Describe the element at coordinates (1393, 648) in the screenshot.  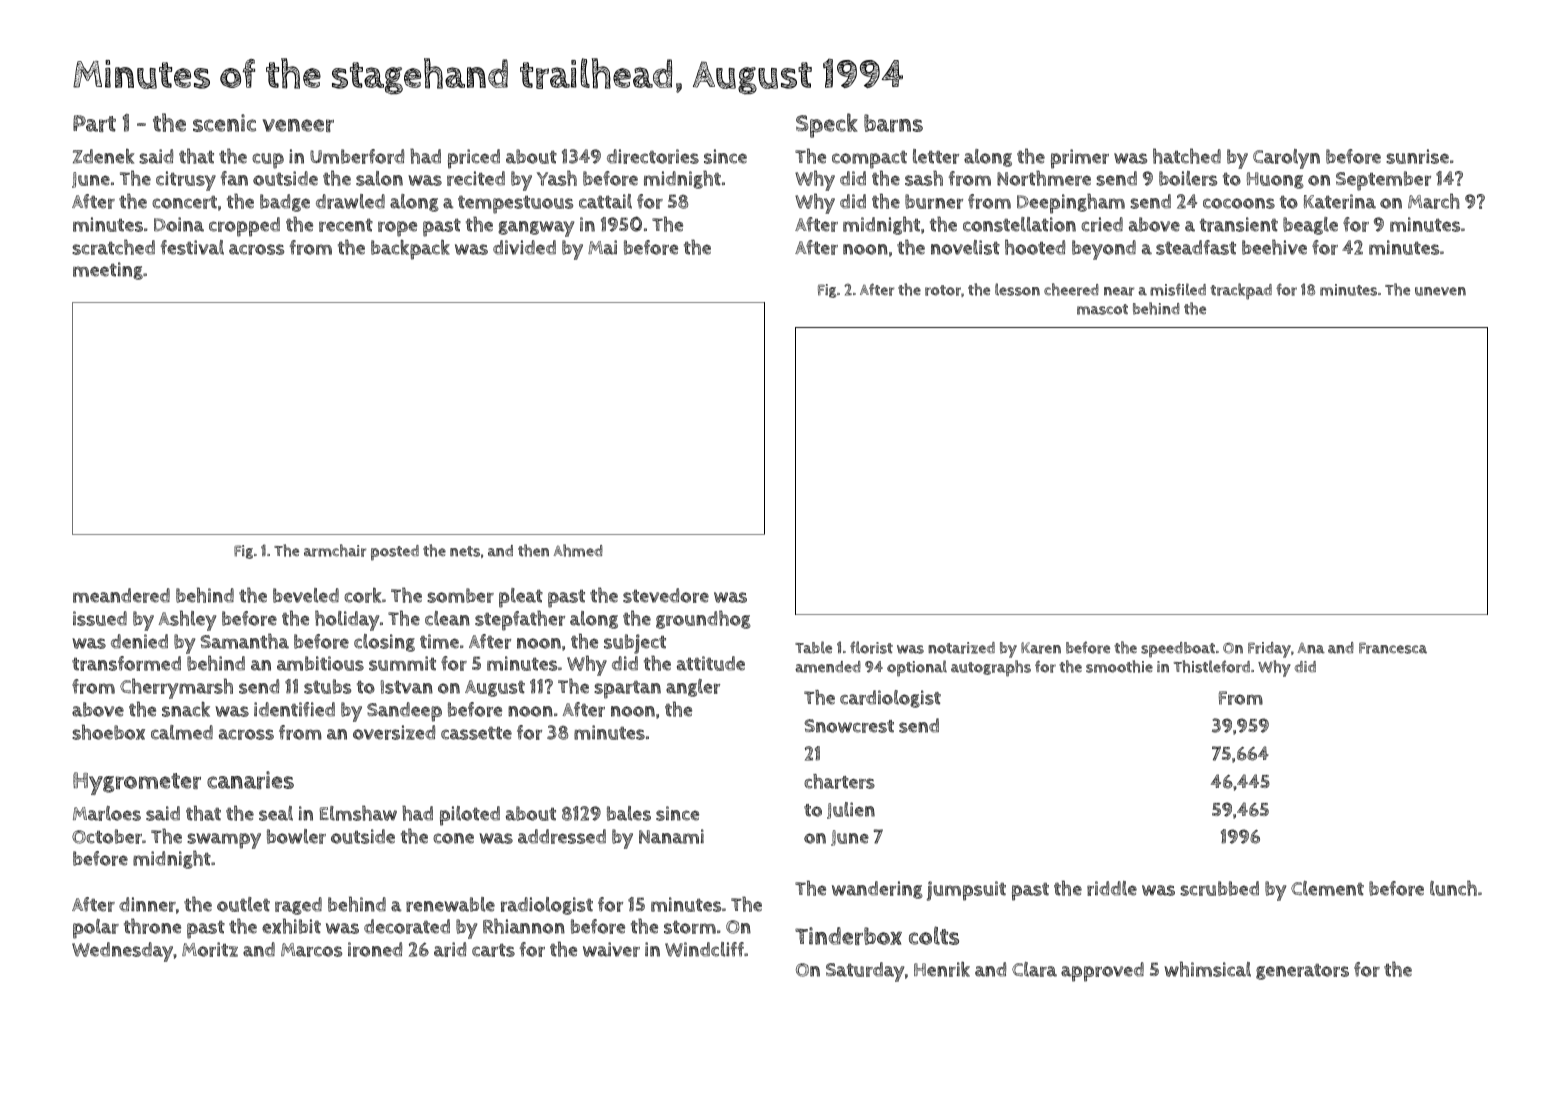
I see `Francesca` at that location.
